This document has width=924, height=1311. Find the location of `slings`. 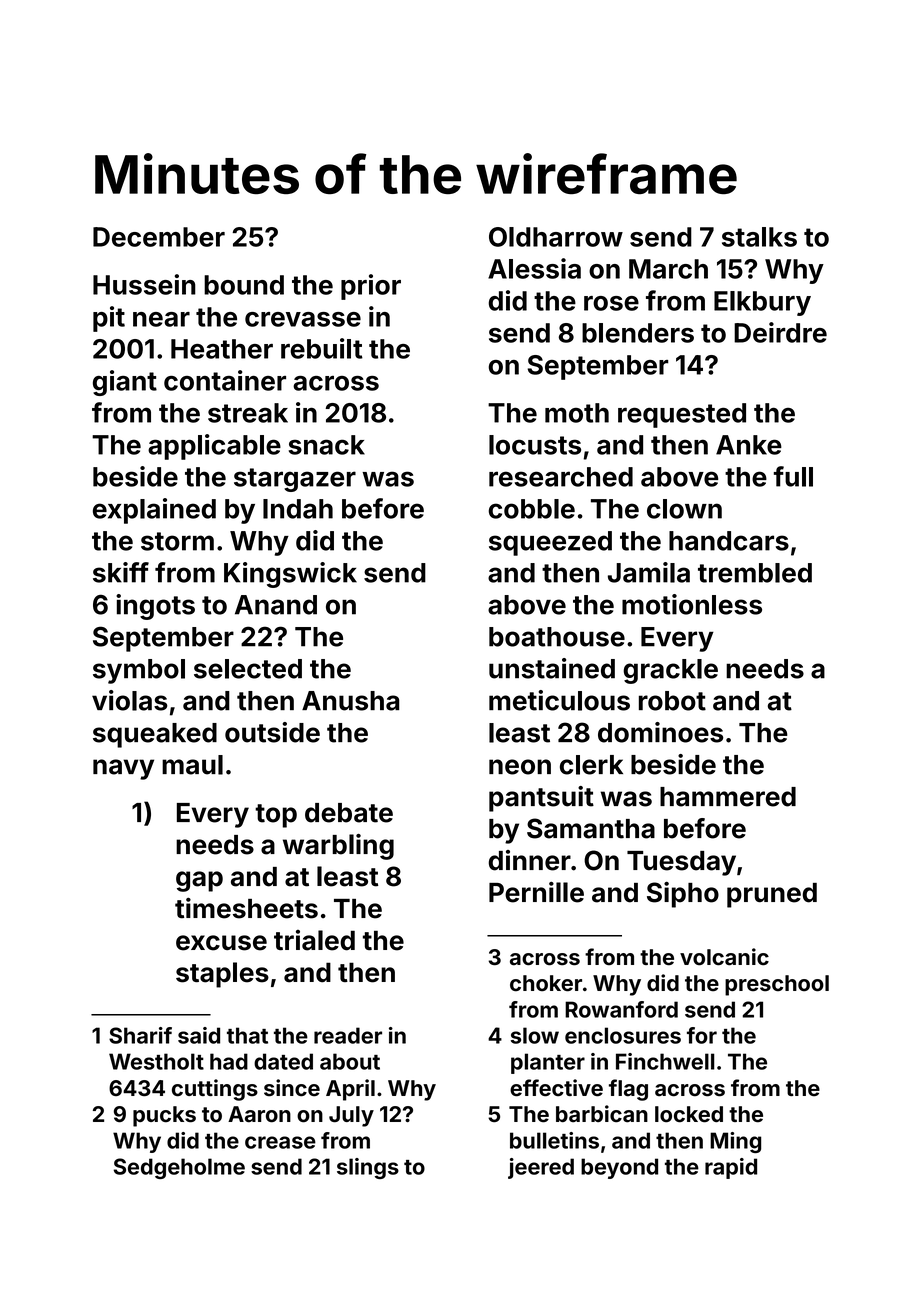

slings is located at coordinates (368, 1168).
